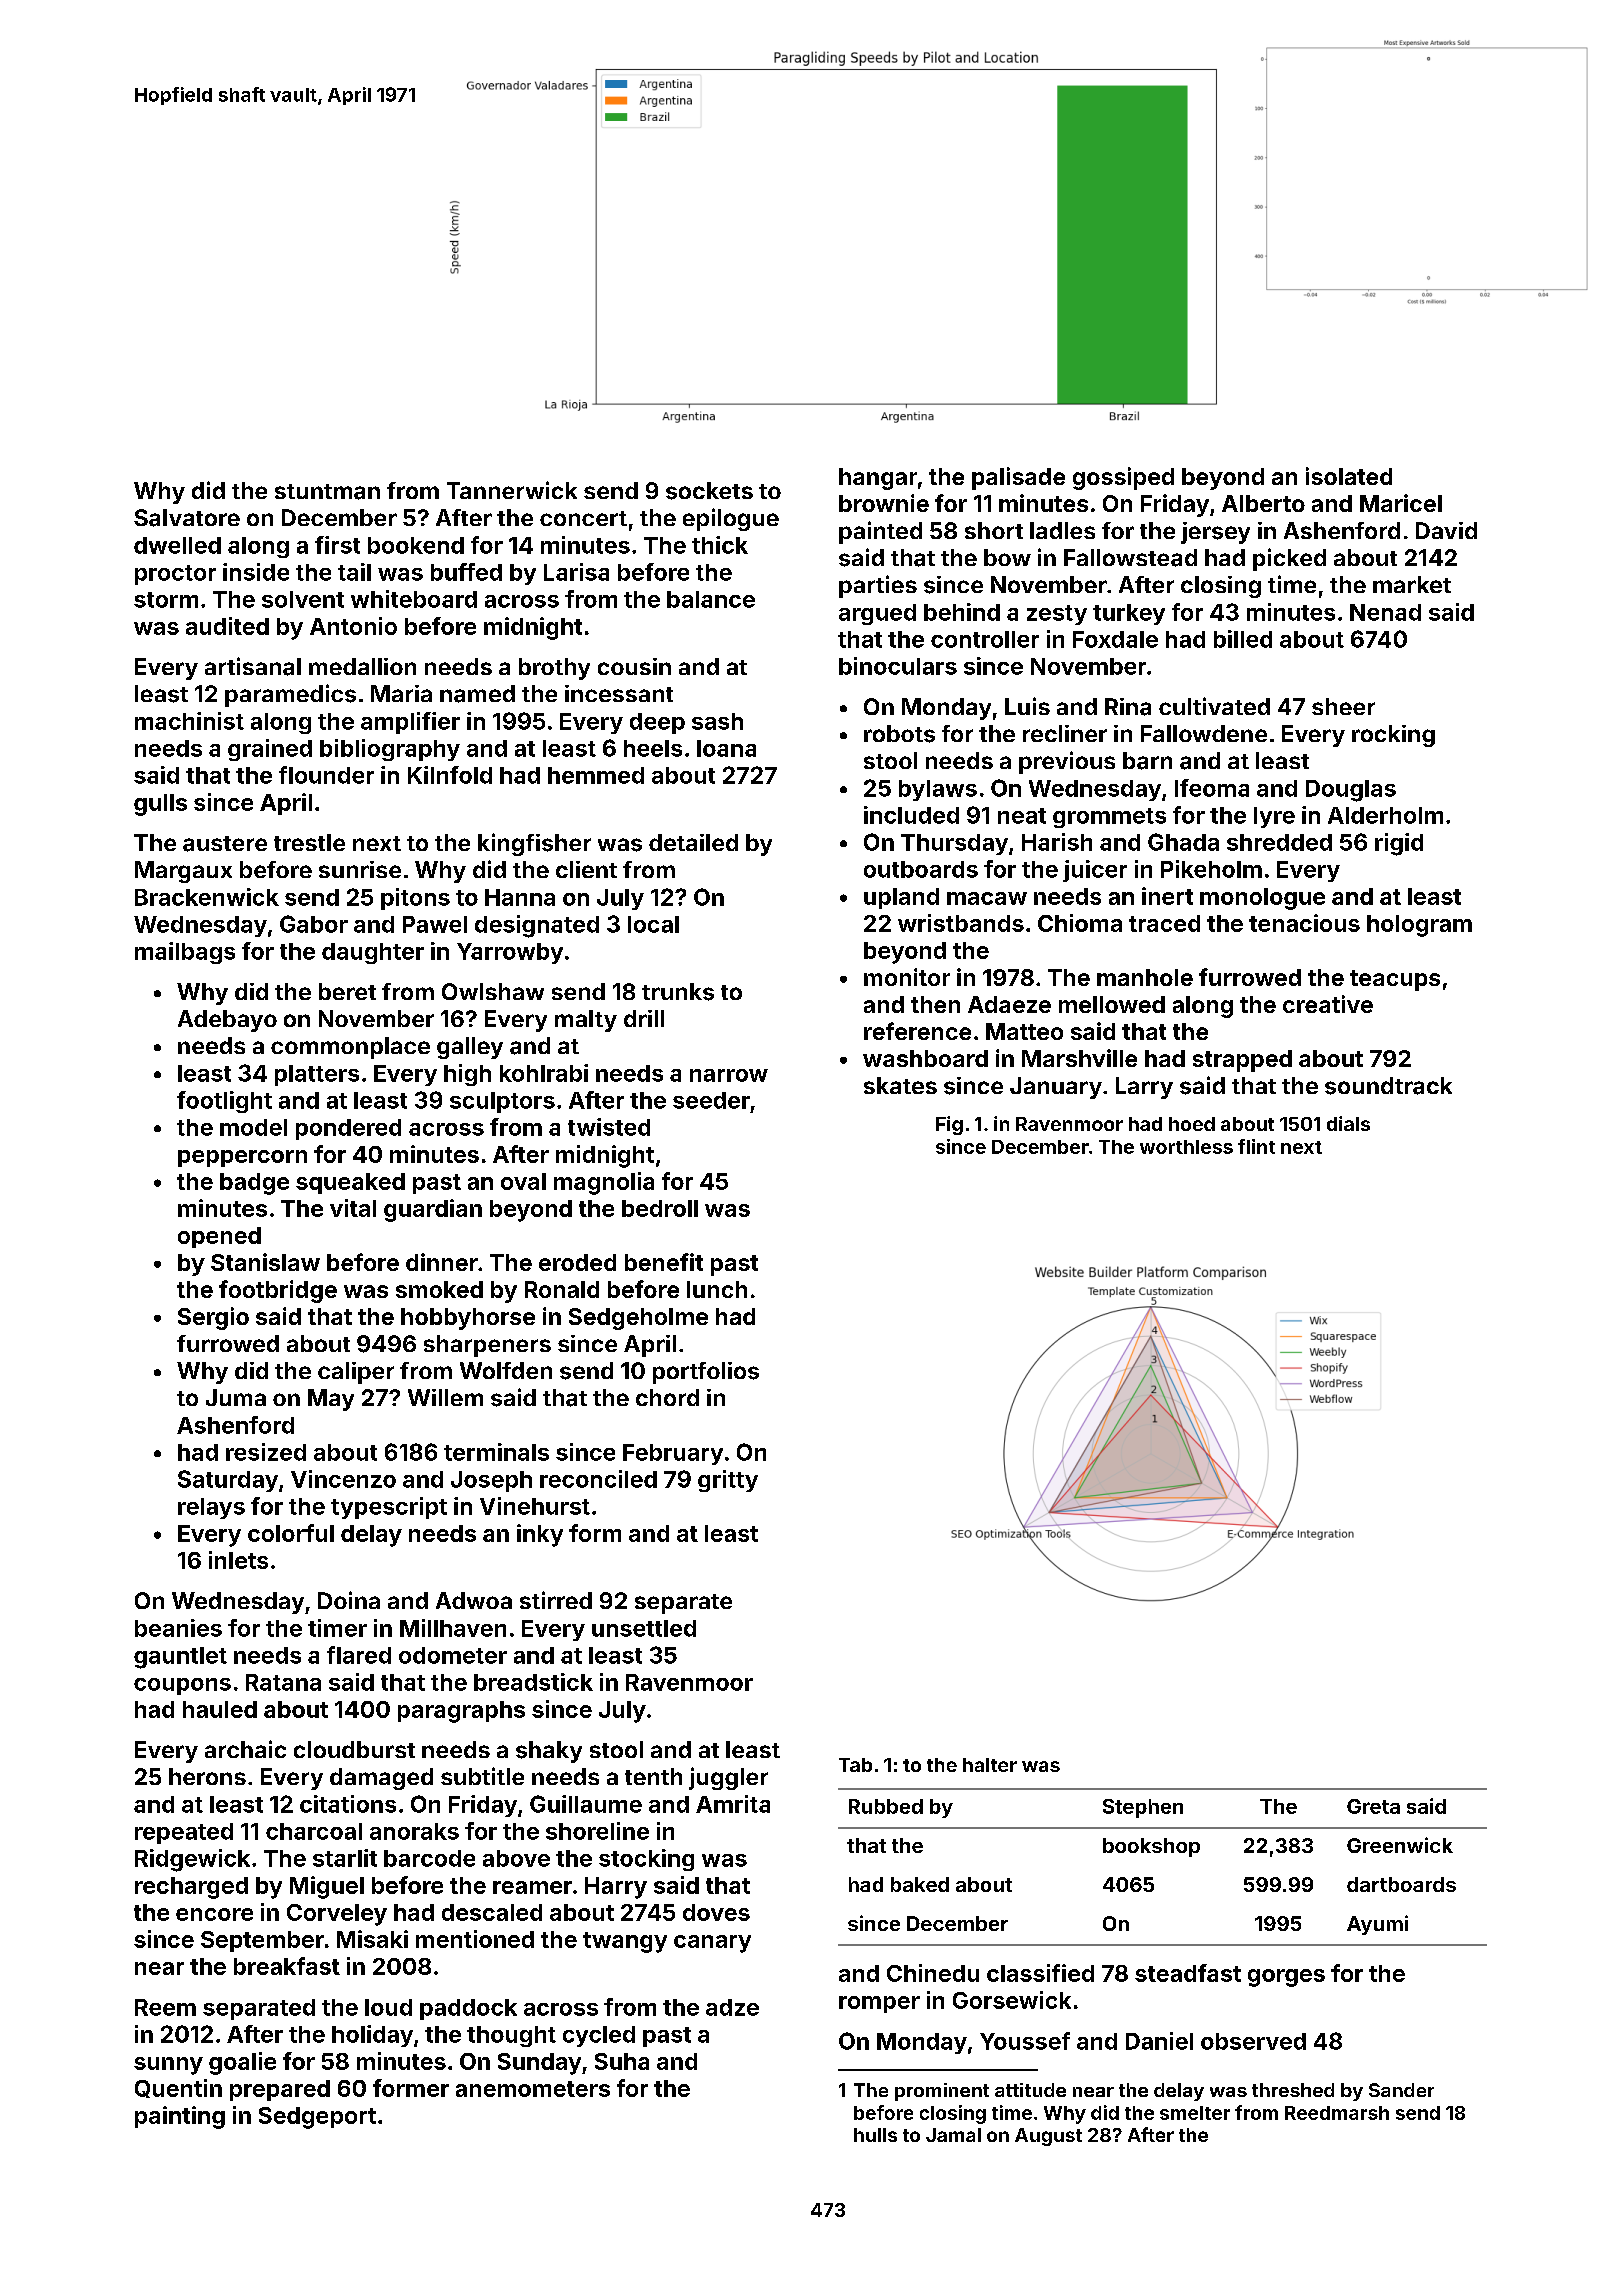 The image size is (1620, 2292). What do you see at coordinates (1256, 1146) in the screenshot?
I see `flint` at bounding box center [1256, 1146].
